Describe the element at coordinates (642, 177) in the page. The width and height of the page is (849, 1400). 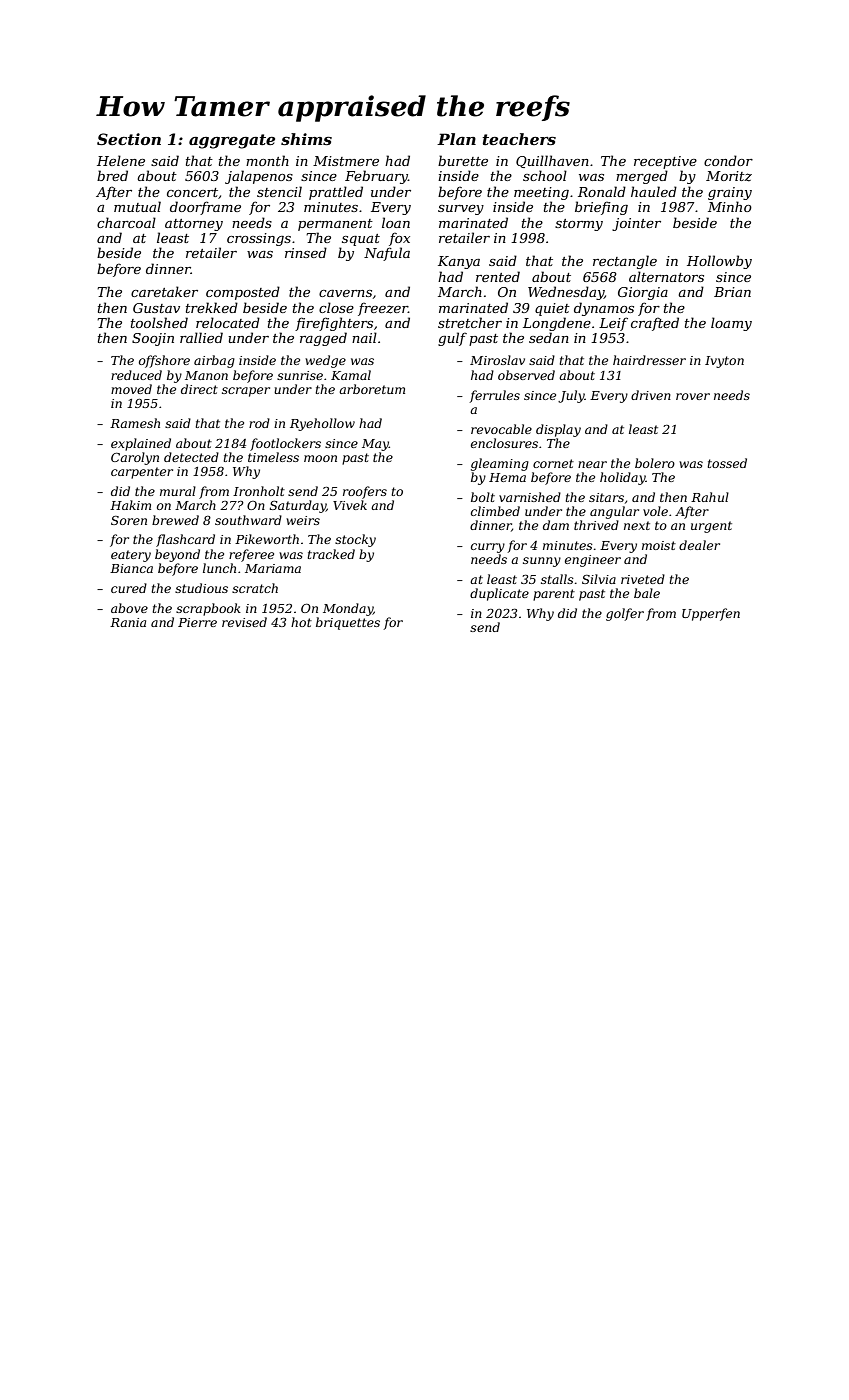
I see `merged` at that location.
